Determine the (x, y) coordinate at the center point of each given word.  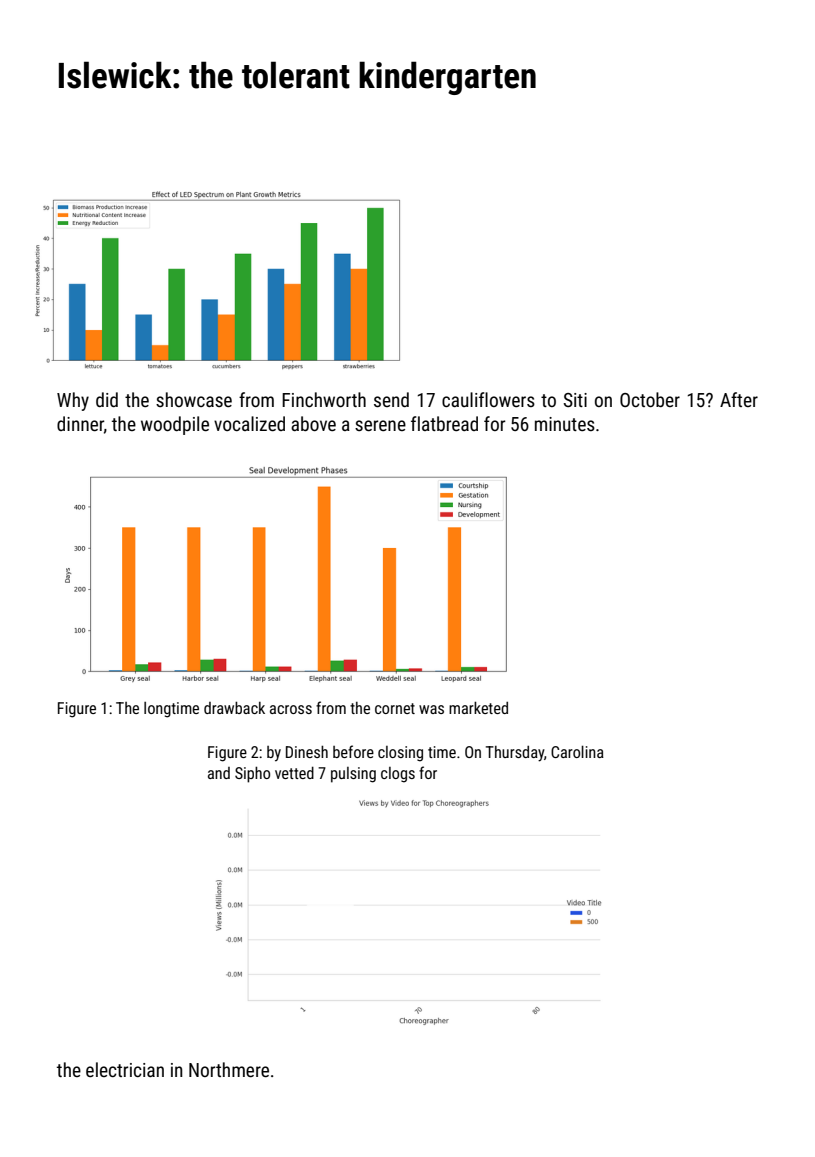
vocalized (249, 423)
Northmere (229, 1069)
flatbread (444, 423)
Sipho (252, 774)
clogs (398, 775)
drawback (234, 707)
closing (400, 754)
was (431, 709)
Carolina (577, 751)
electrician (125, 1069)
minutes (565, 424)
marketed (478, 707)
